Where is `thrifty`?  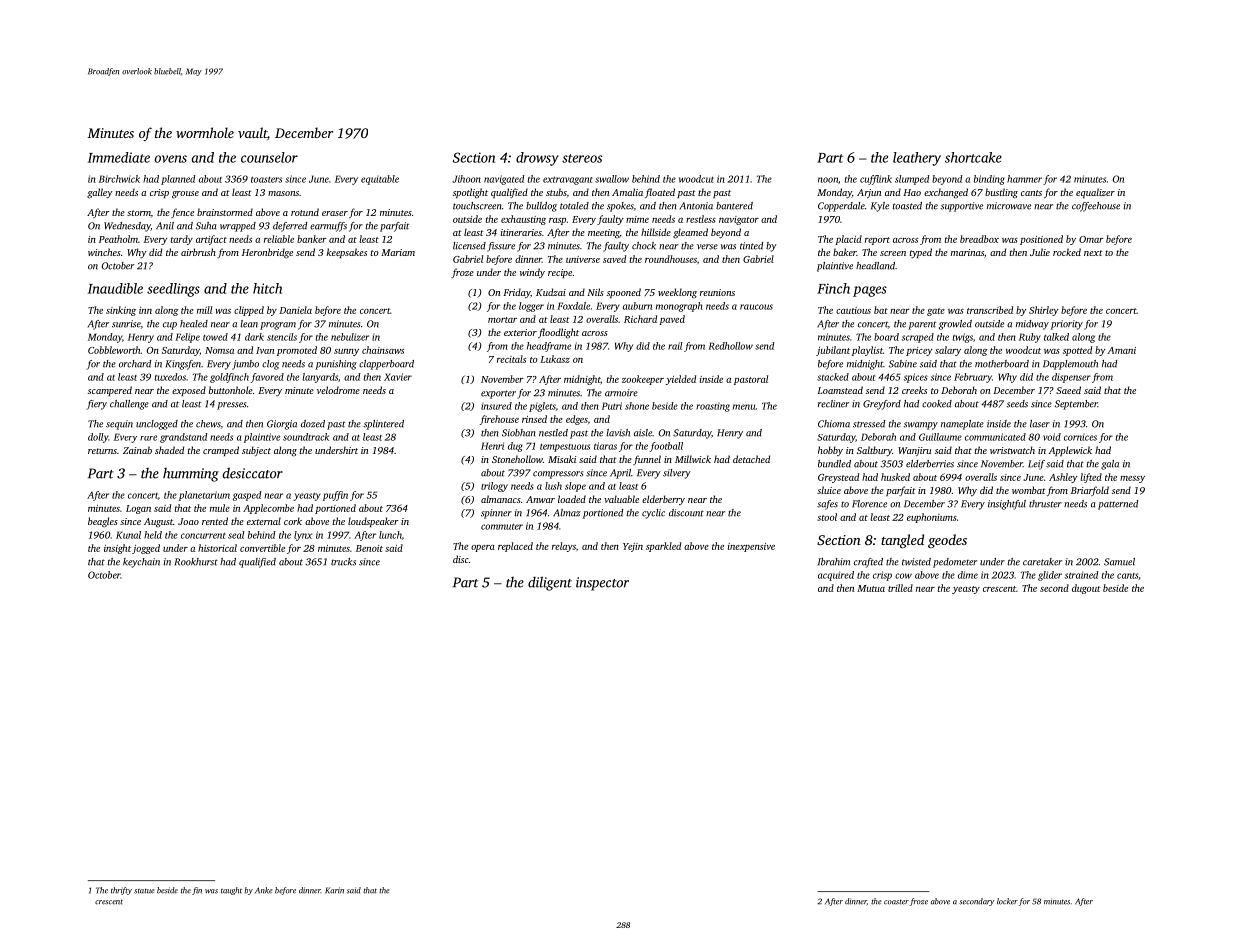 thrifty is located at coordinates (121, 891).
